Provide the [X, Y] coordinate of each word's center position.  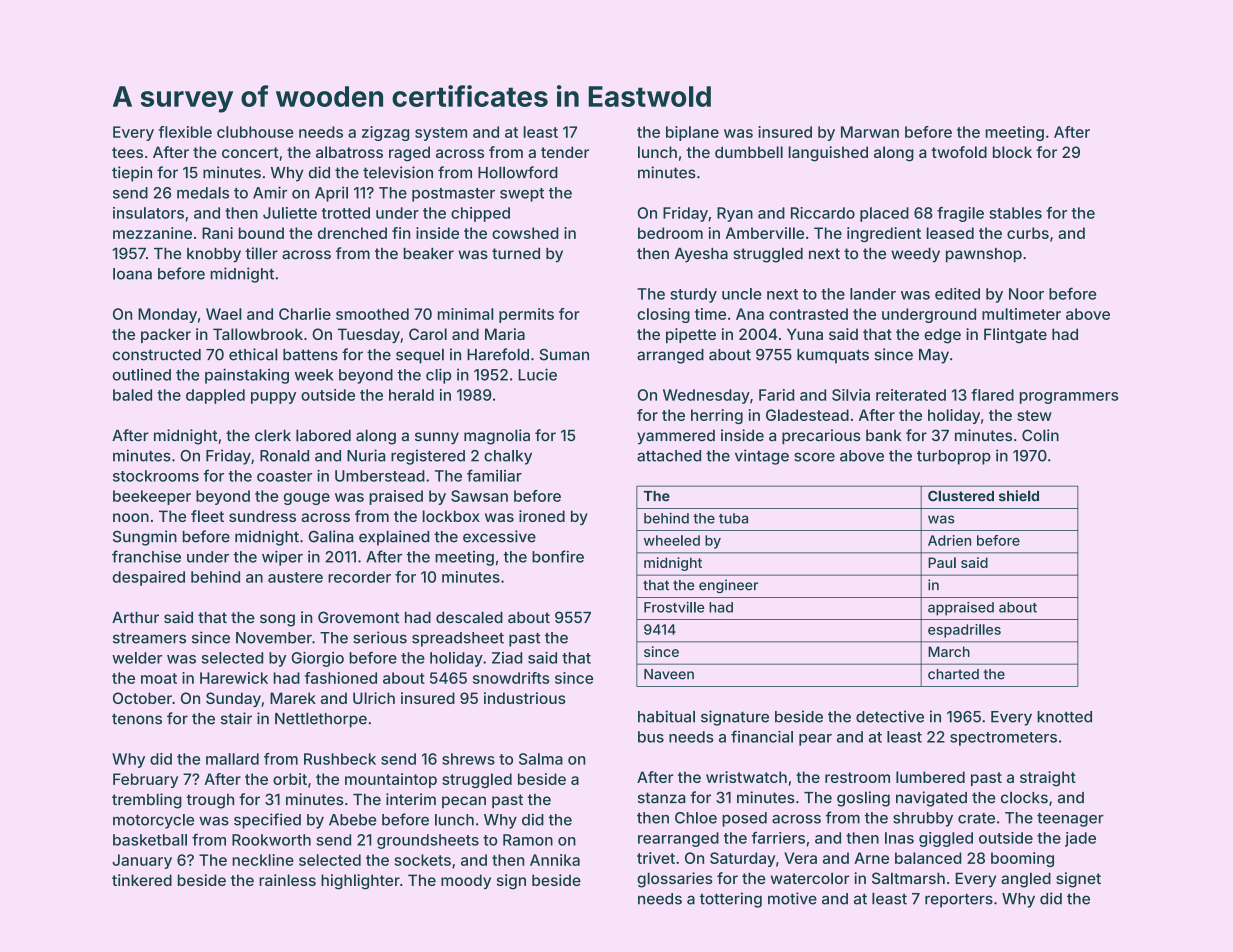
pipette [691, 335]
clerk [273, 435]
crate [976, 818]
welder [137, 658]
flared [992, 395]
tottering [731, 900]
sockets [423, 860]
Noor [1026, 294]
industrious [525, 698]
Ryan [735, 214]
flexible [185, 132]
